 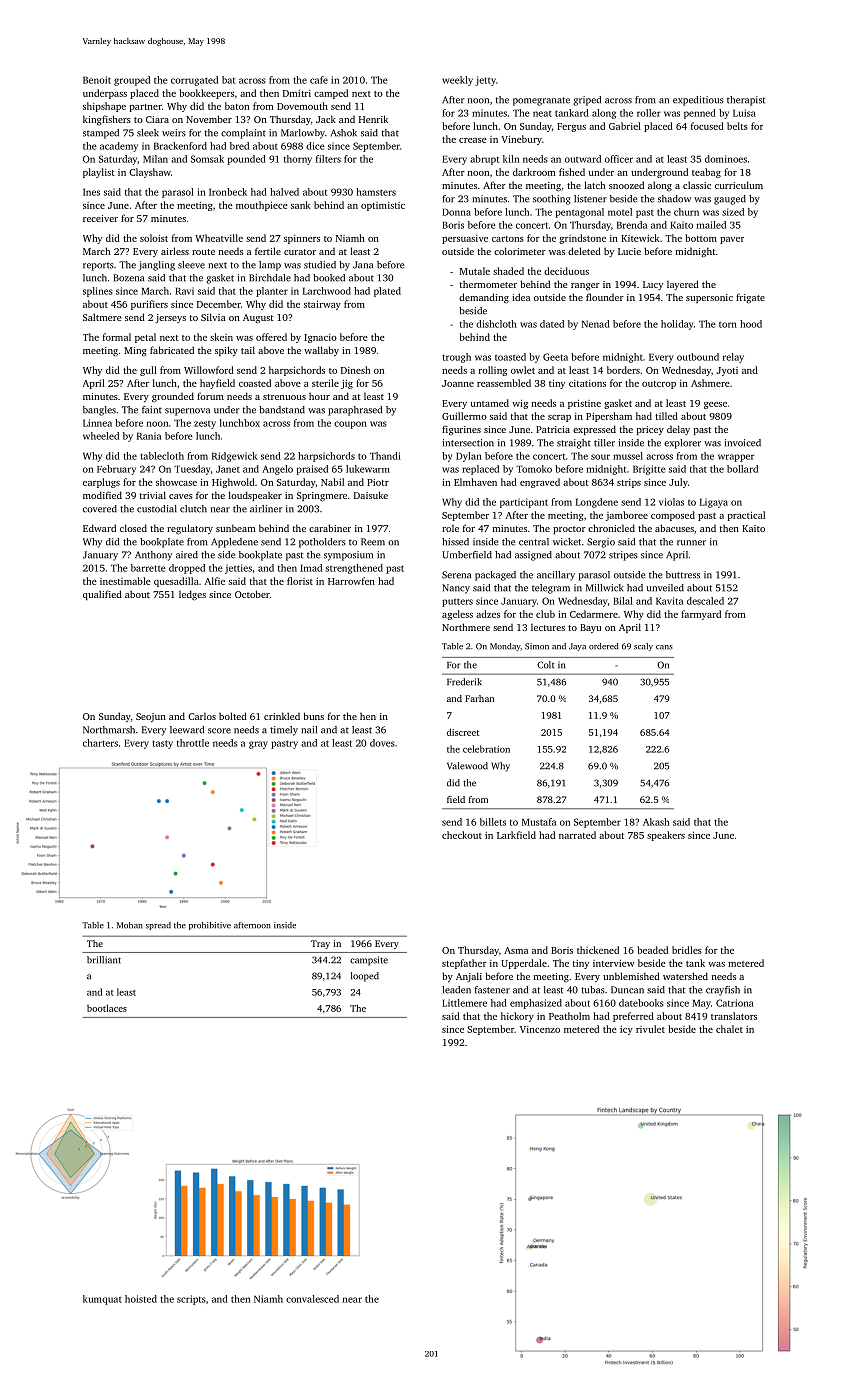 What do you see at coordinates (102, 1300) in the screenshot?
I see `kumquat` at bounding box center [102, 1300].
